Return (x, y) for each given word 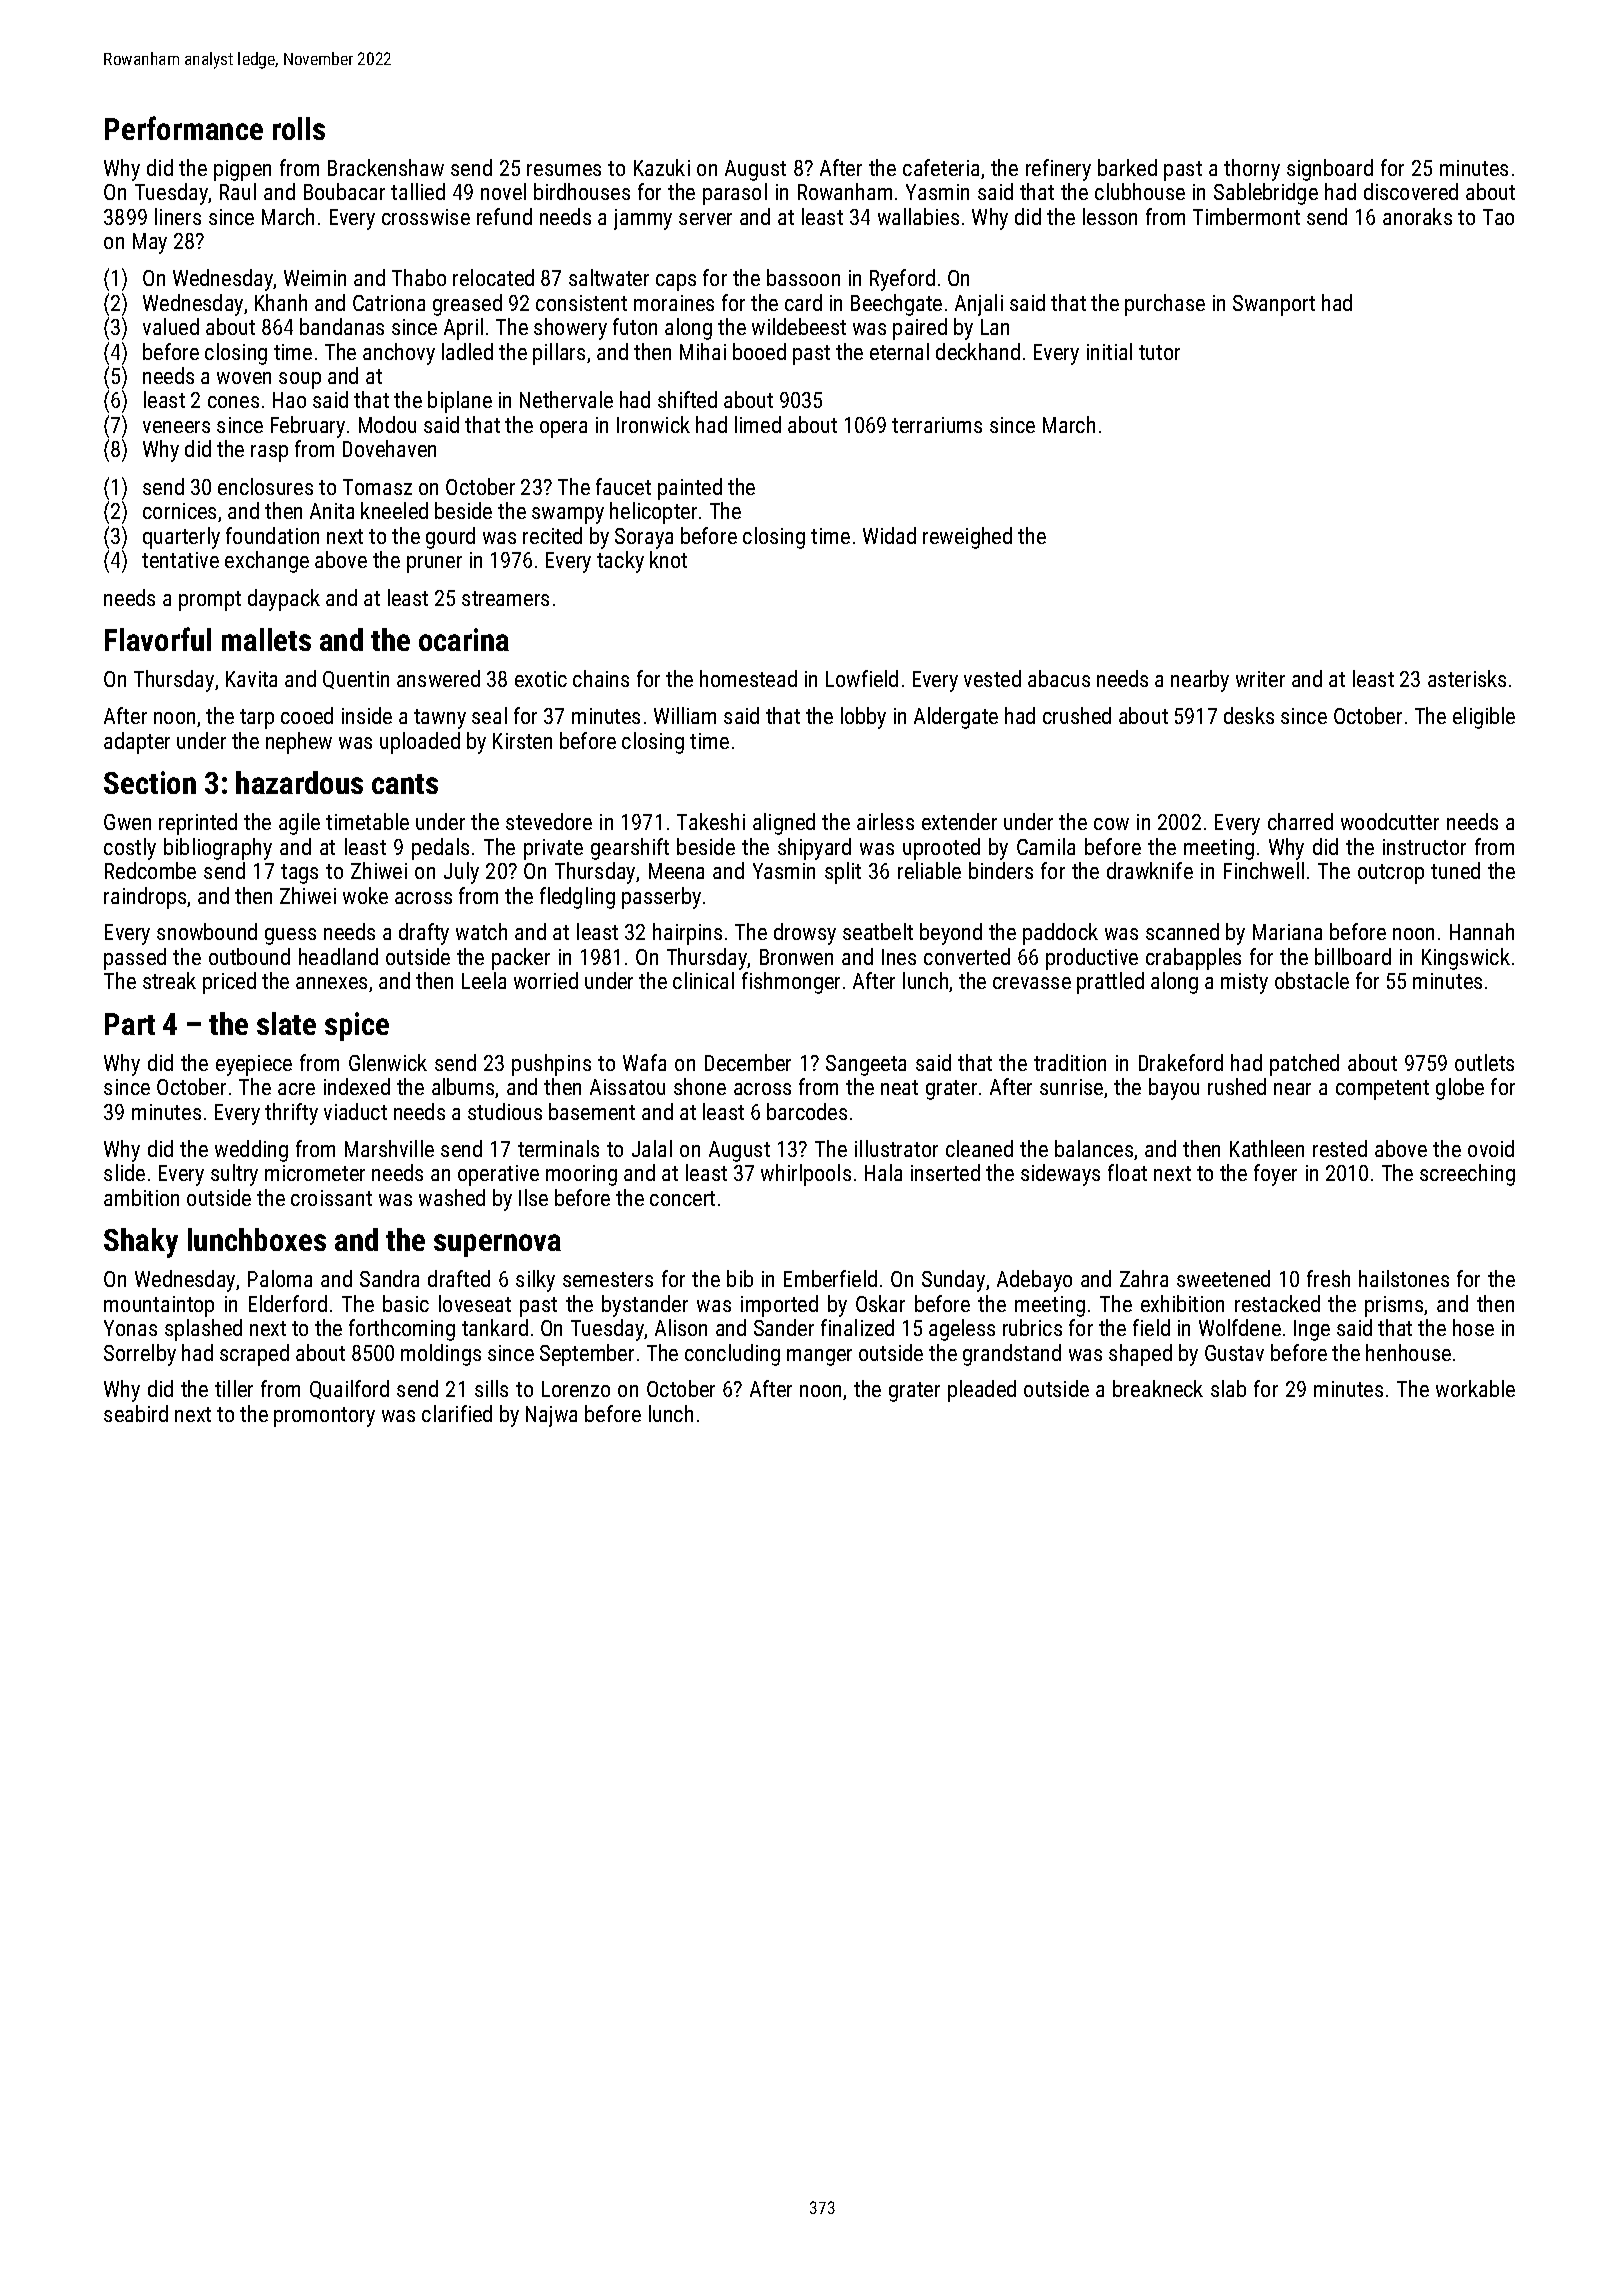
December (748, 1062)
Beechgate (896, 305)
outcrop (1391, 874)
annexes (331, 983)
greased (467, 305)
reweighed (967, 538)
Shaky (141, 1243)
